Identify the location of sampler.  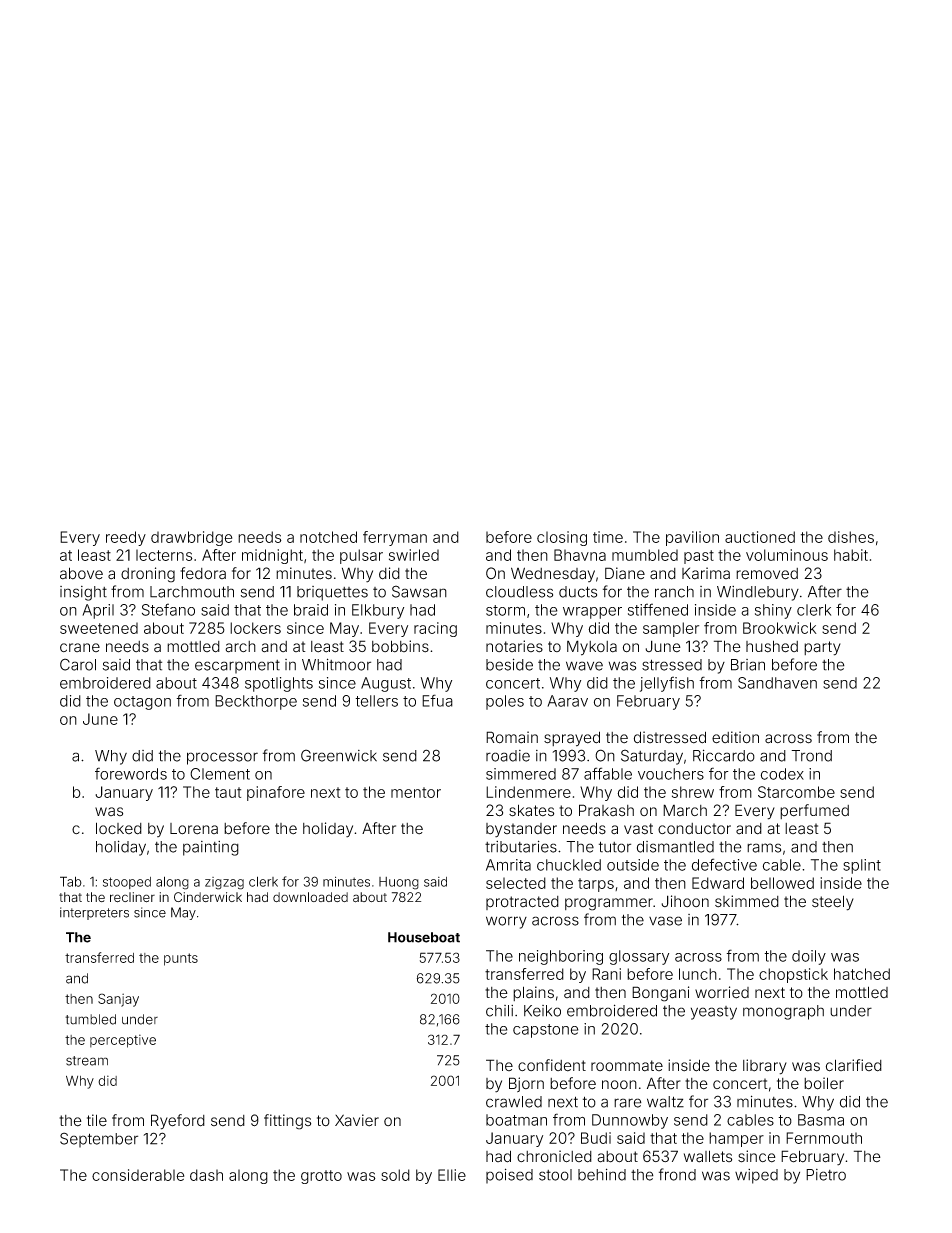
(671, 629).
